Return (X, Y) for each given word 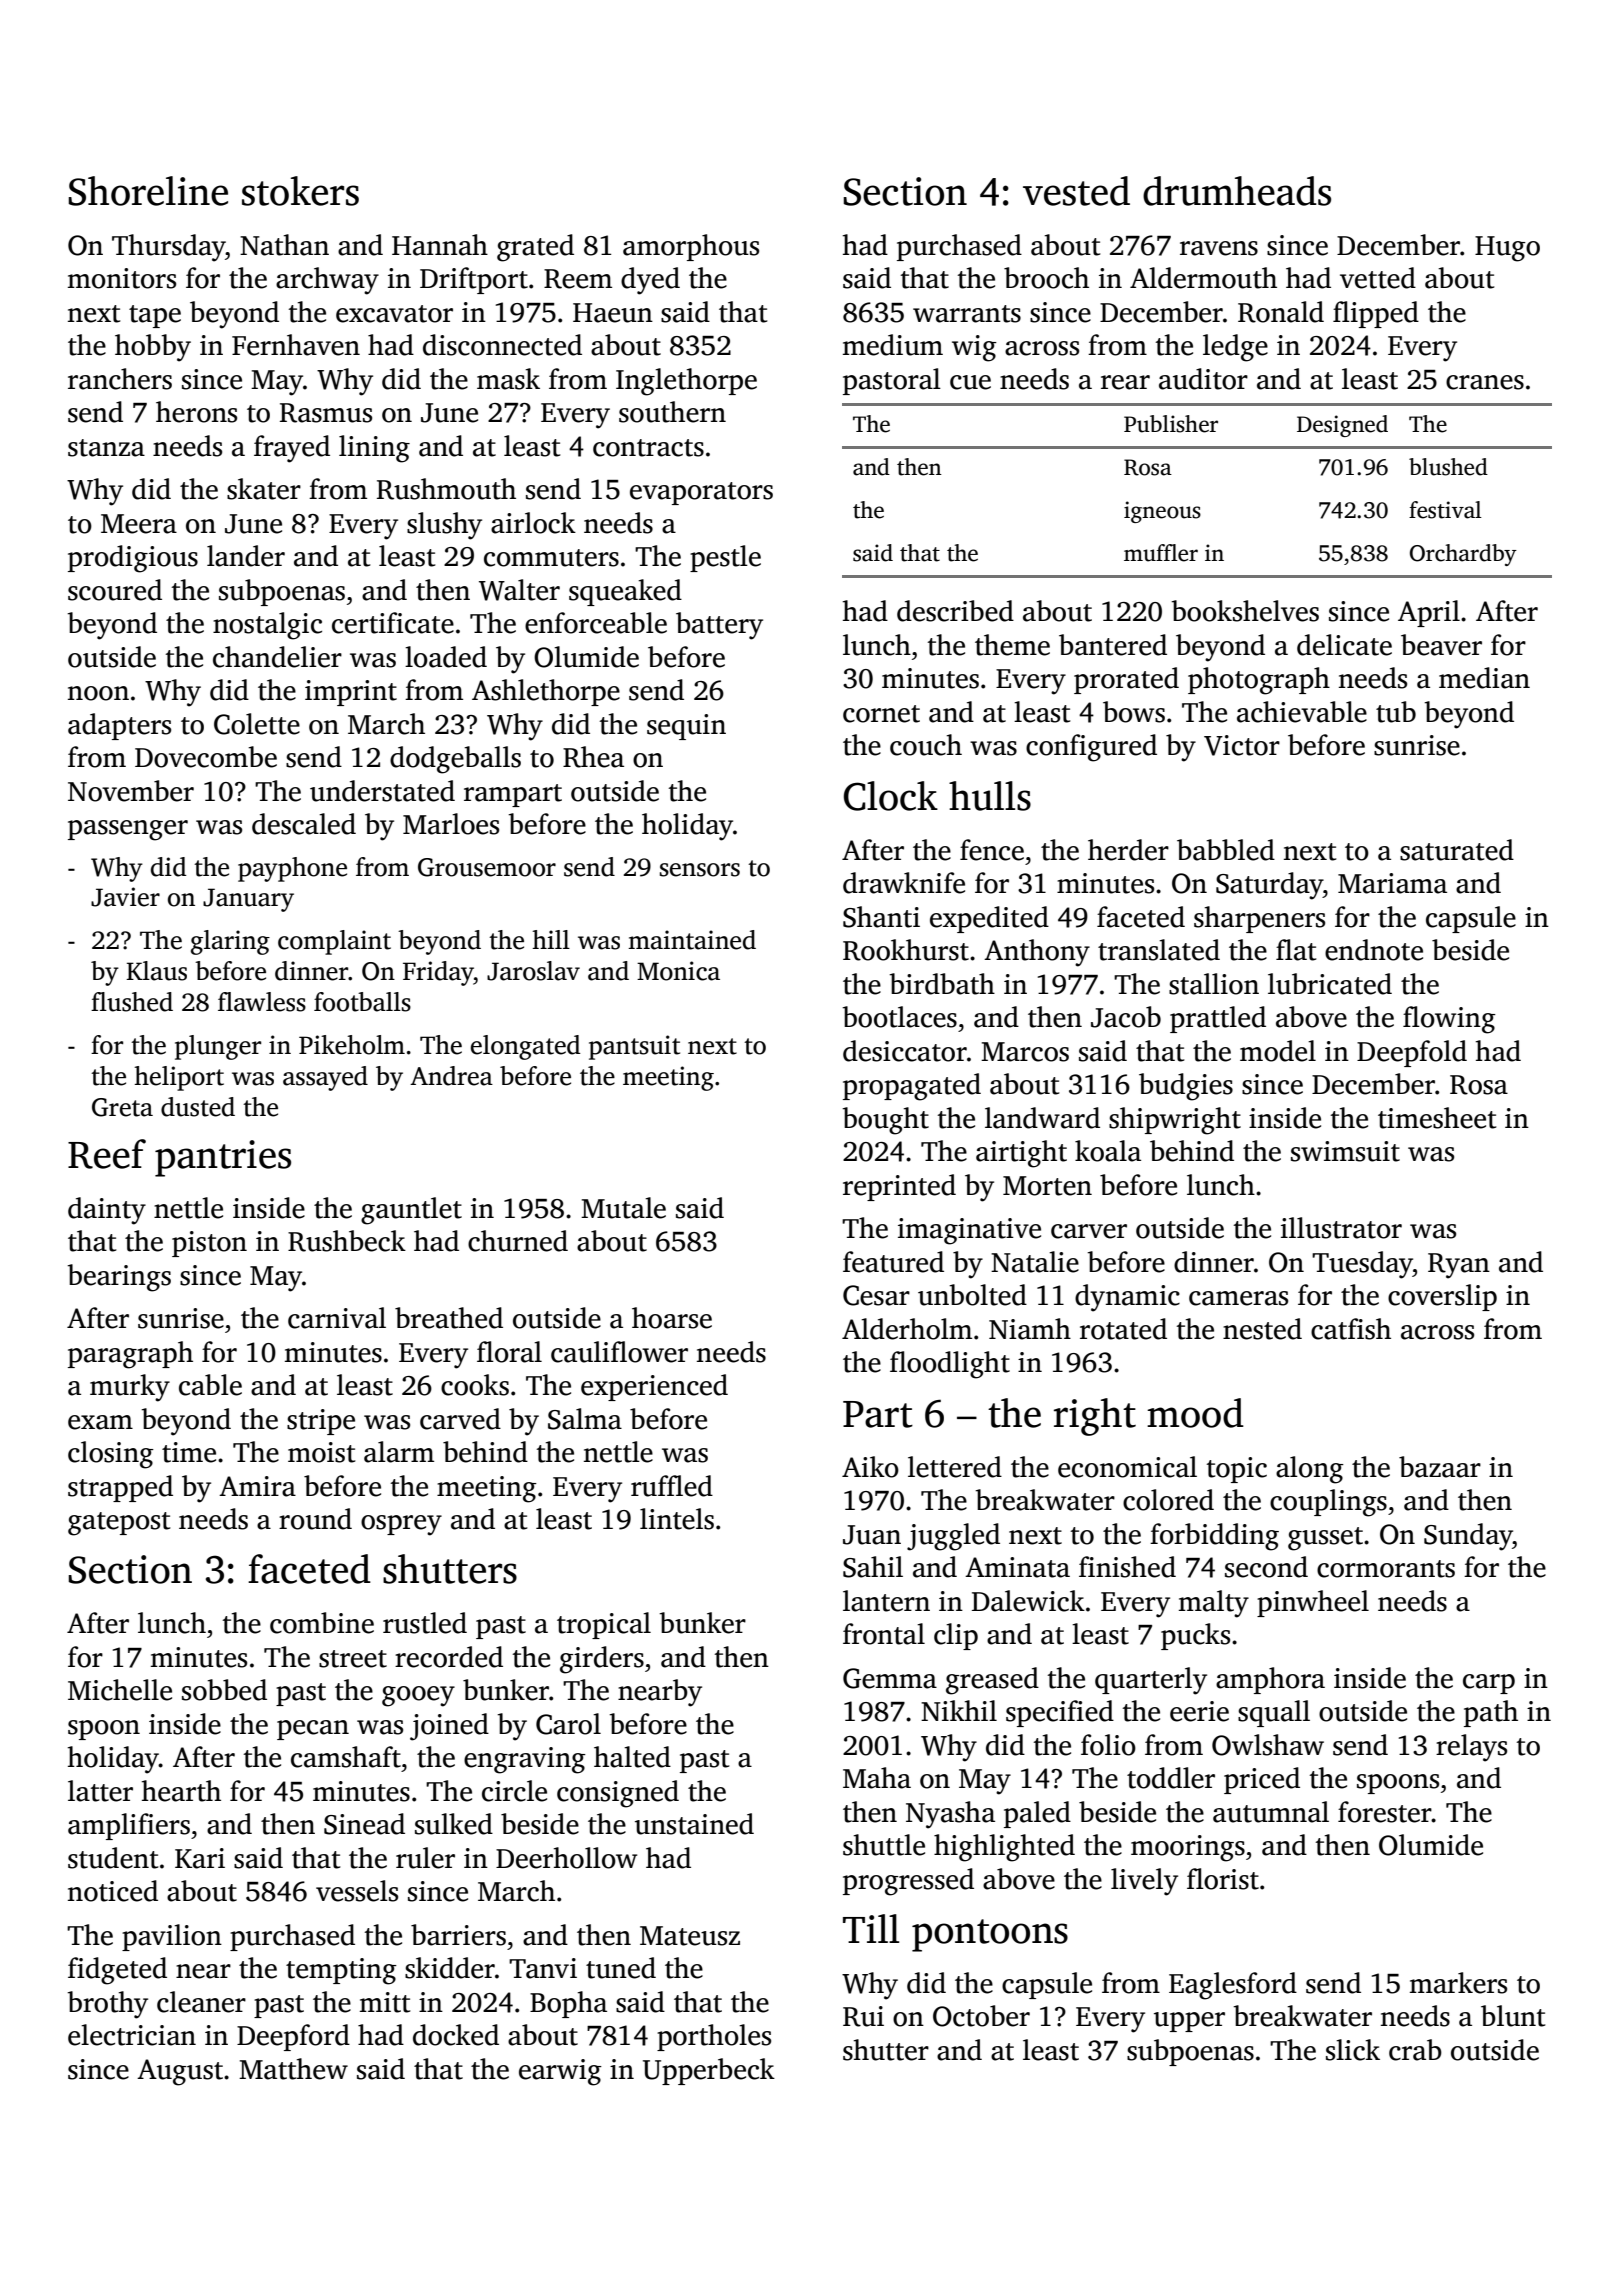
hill (551, 939)
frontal (884, 1634)
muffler (1161, 553)
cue (970, 382)
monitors (122, 278)
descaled (304, 824)
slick (1353, 2050)
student (113, 1858)
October (981, 2016)
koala (1108, 1151)
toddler (1171, 1778)
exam (100, 1422)
